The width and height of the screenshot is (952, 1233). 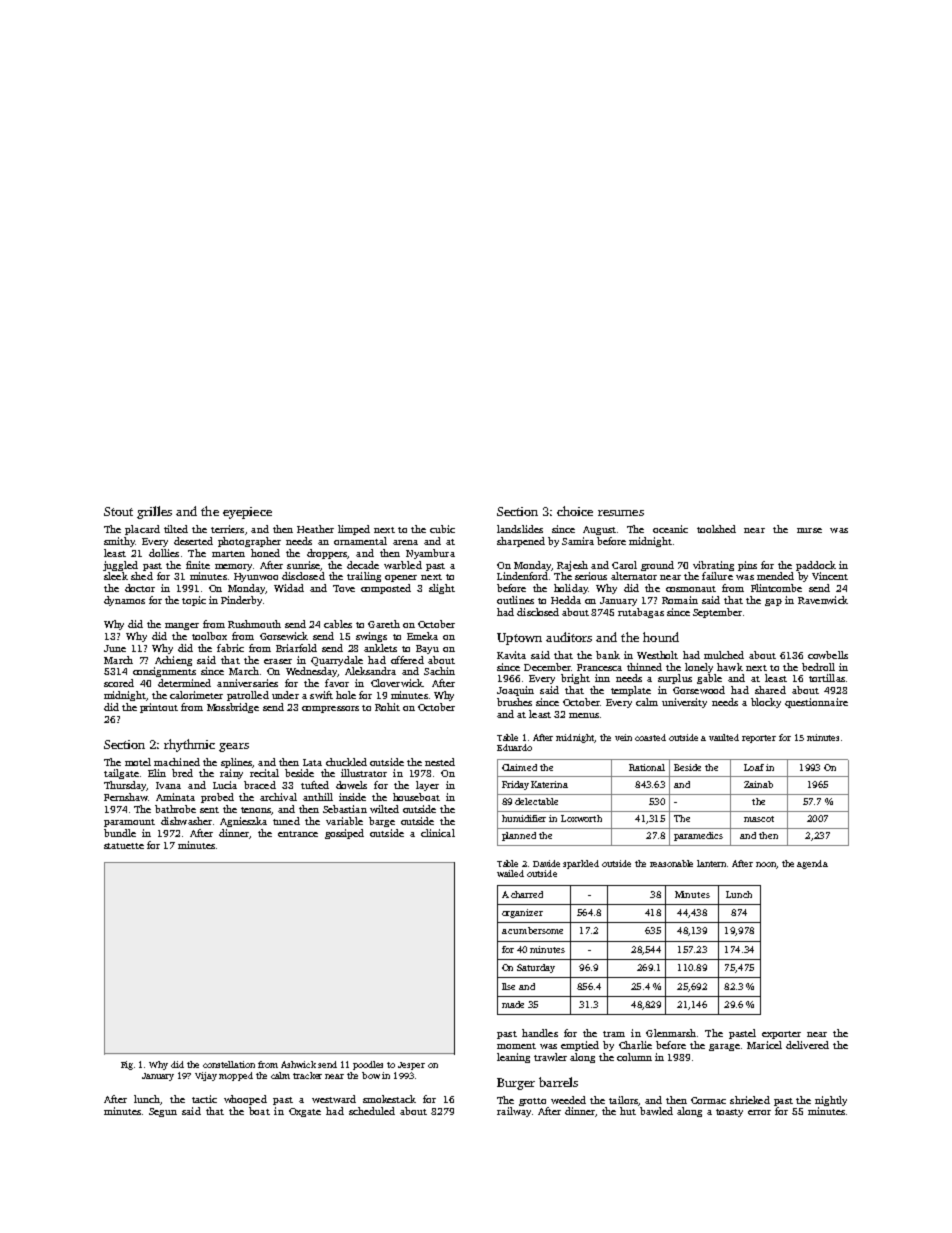 What do you see at coordinates (298, 834) in the screenshot?
I see `entrance` at bounding box center [298, 834].
